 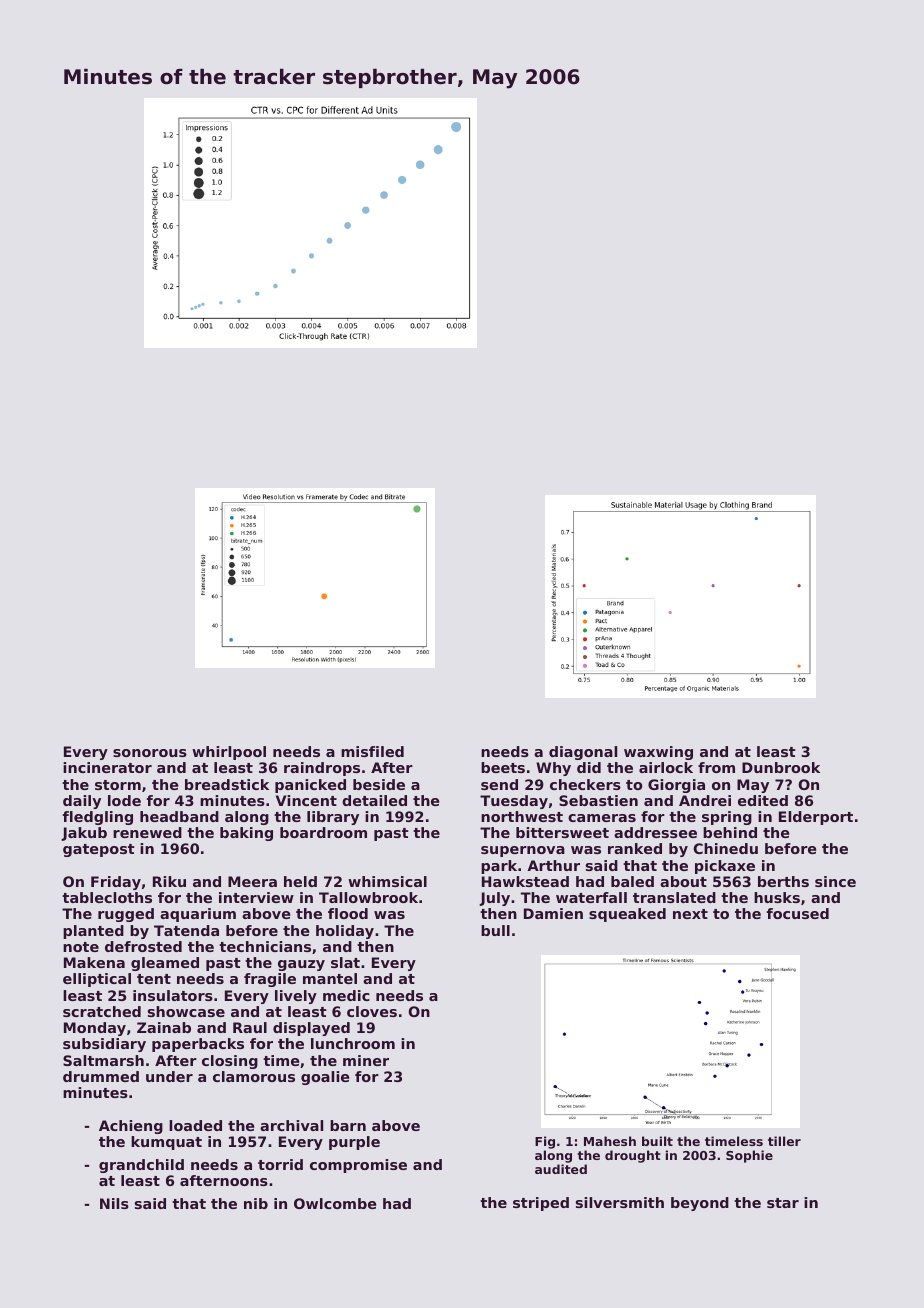 I want to click on breadstick, so click(x=227, y=784).
